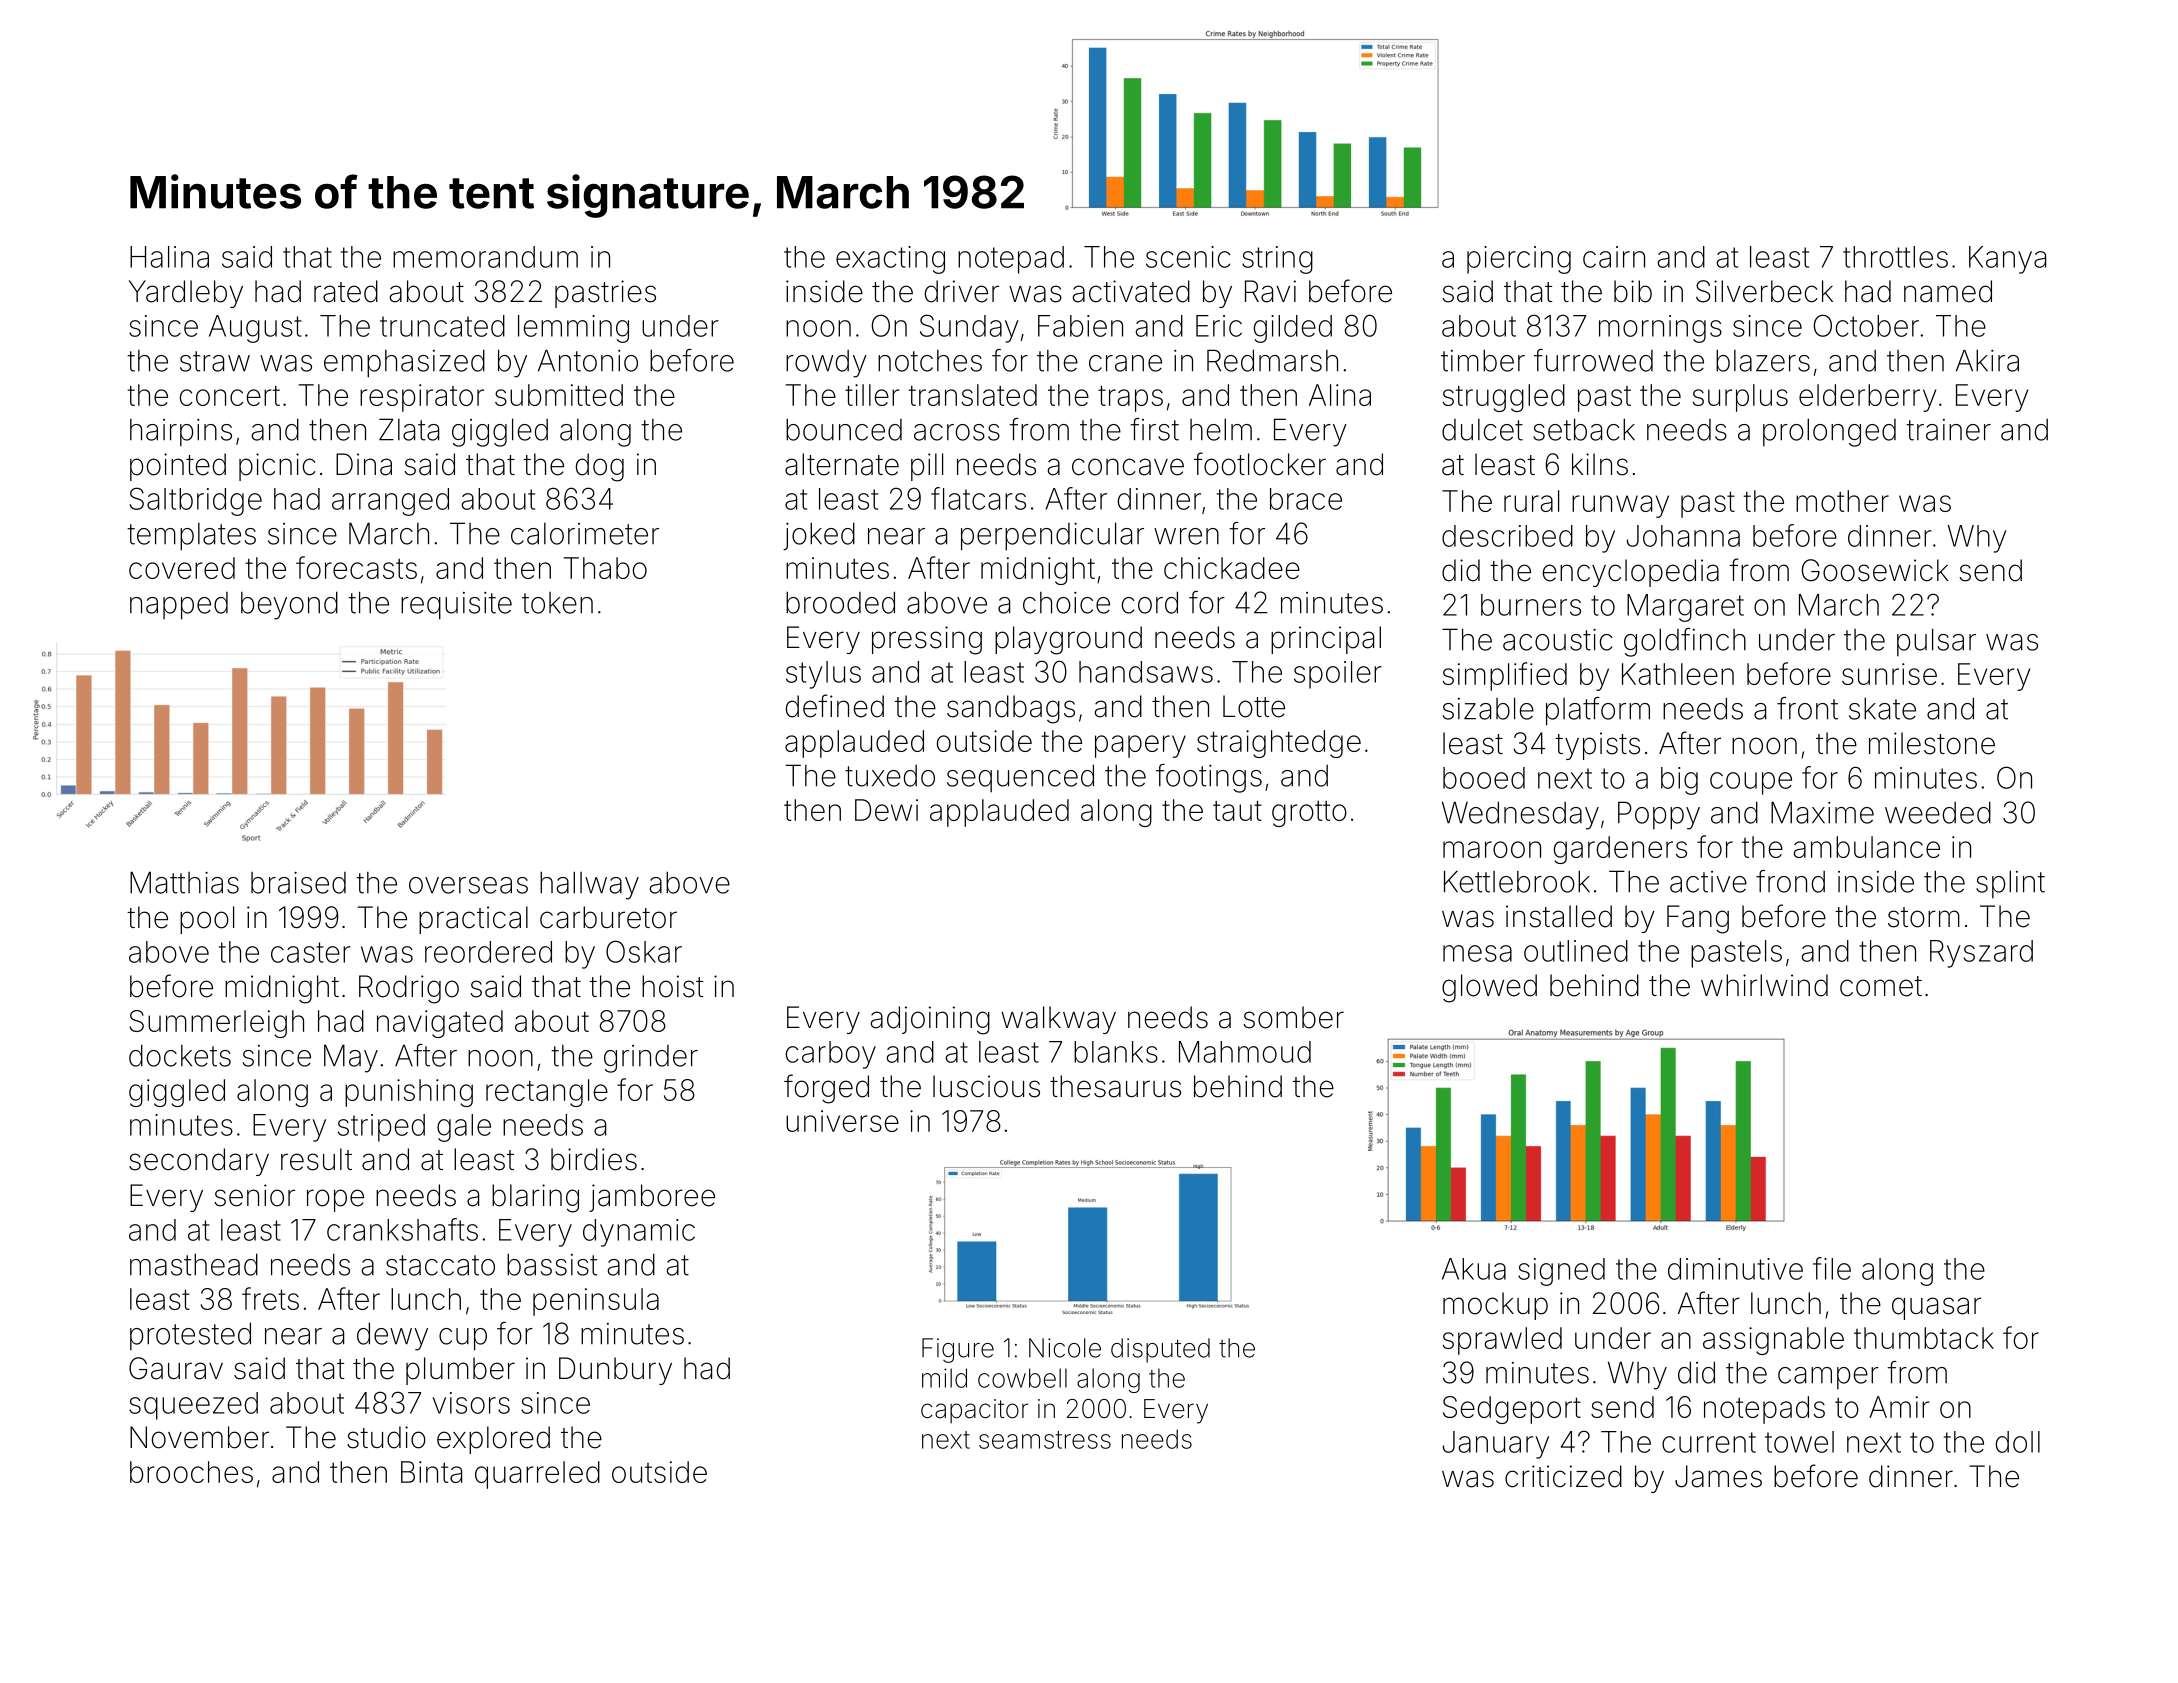 The height and width of the screenshot is (1683, 2178). I want to click on arranged, so click(390, 502).
